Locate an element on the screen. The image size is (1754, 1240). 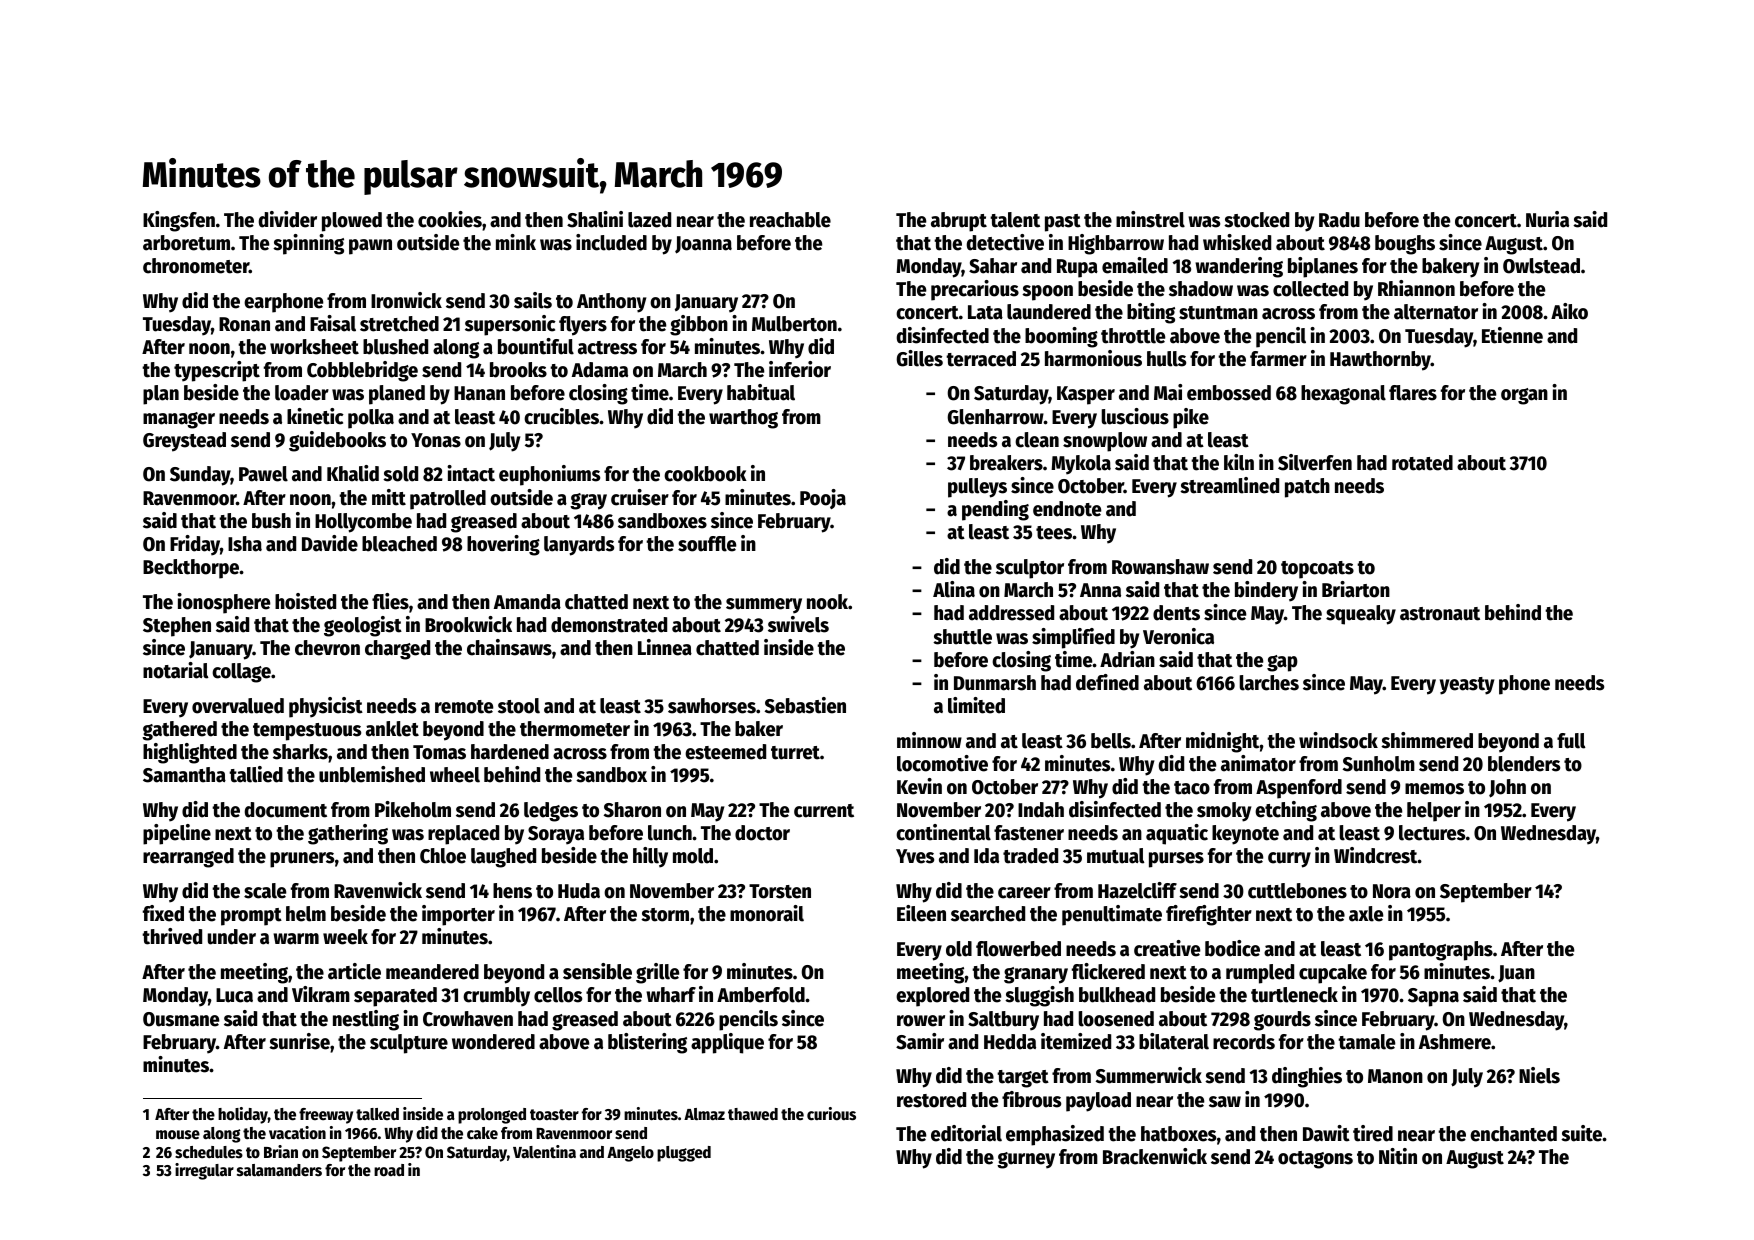
Hawthornby is located at coordinates (1380, 361).
